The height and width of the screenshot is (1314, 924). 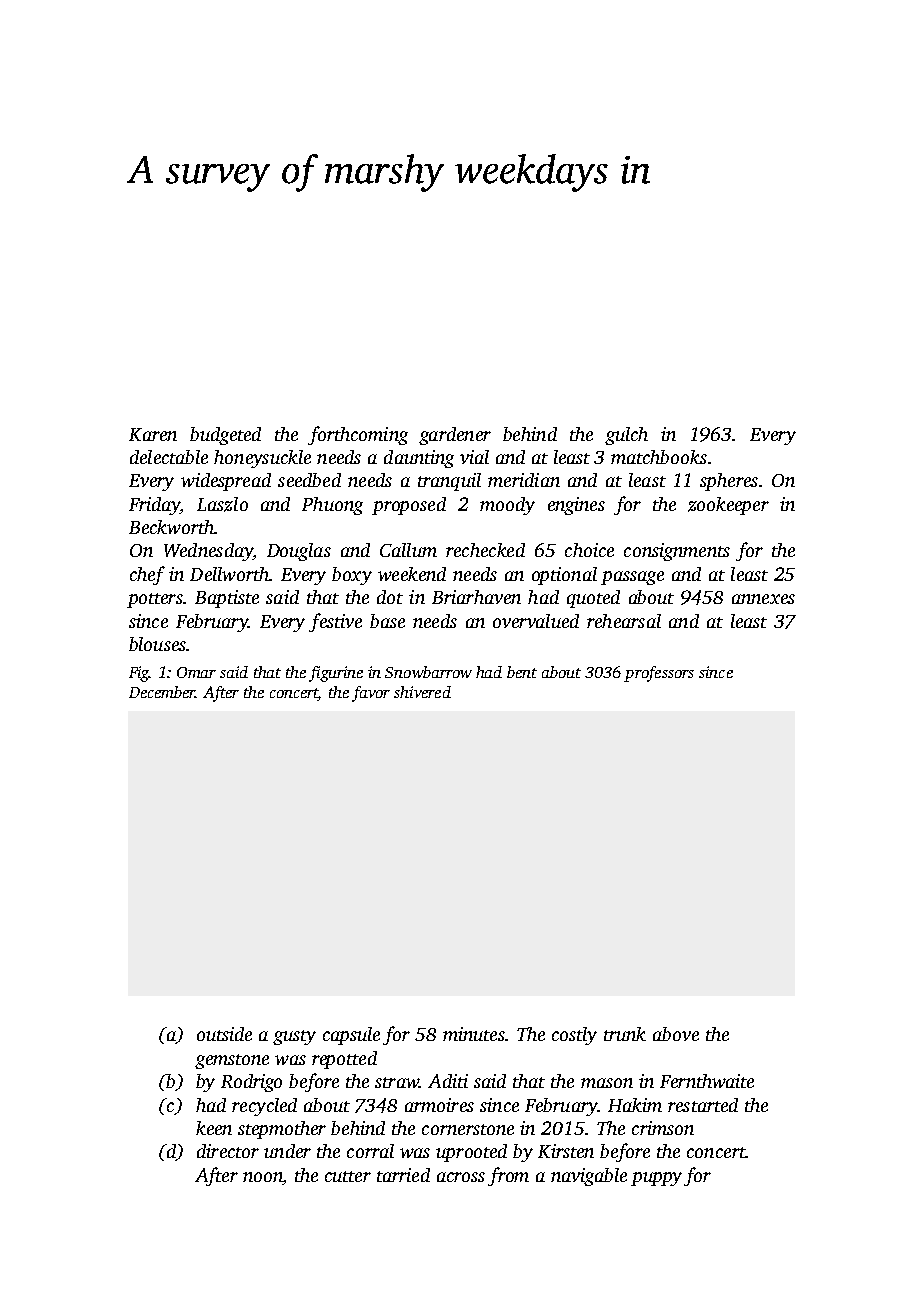 What do you see at coordinates (707, 1081) in the screenshot?
I see `Fernthwaite` at bounding box center [707, 1081].
